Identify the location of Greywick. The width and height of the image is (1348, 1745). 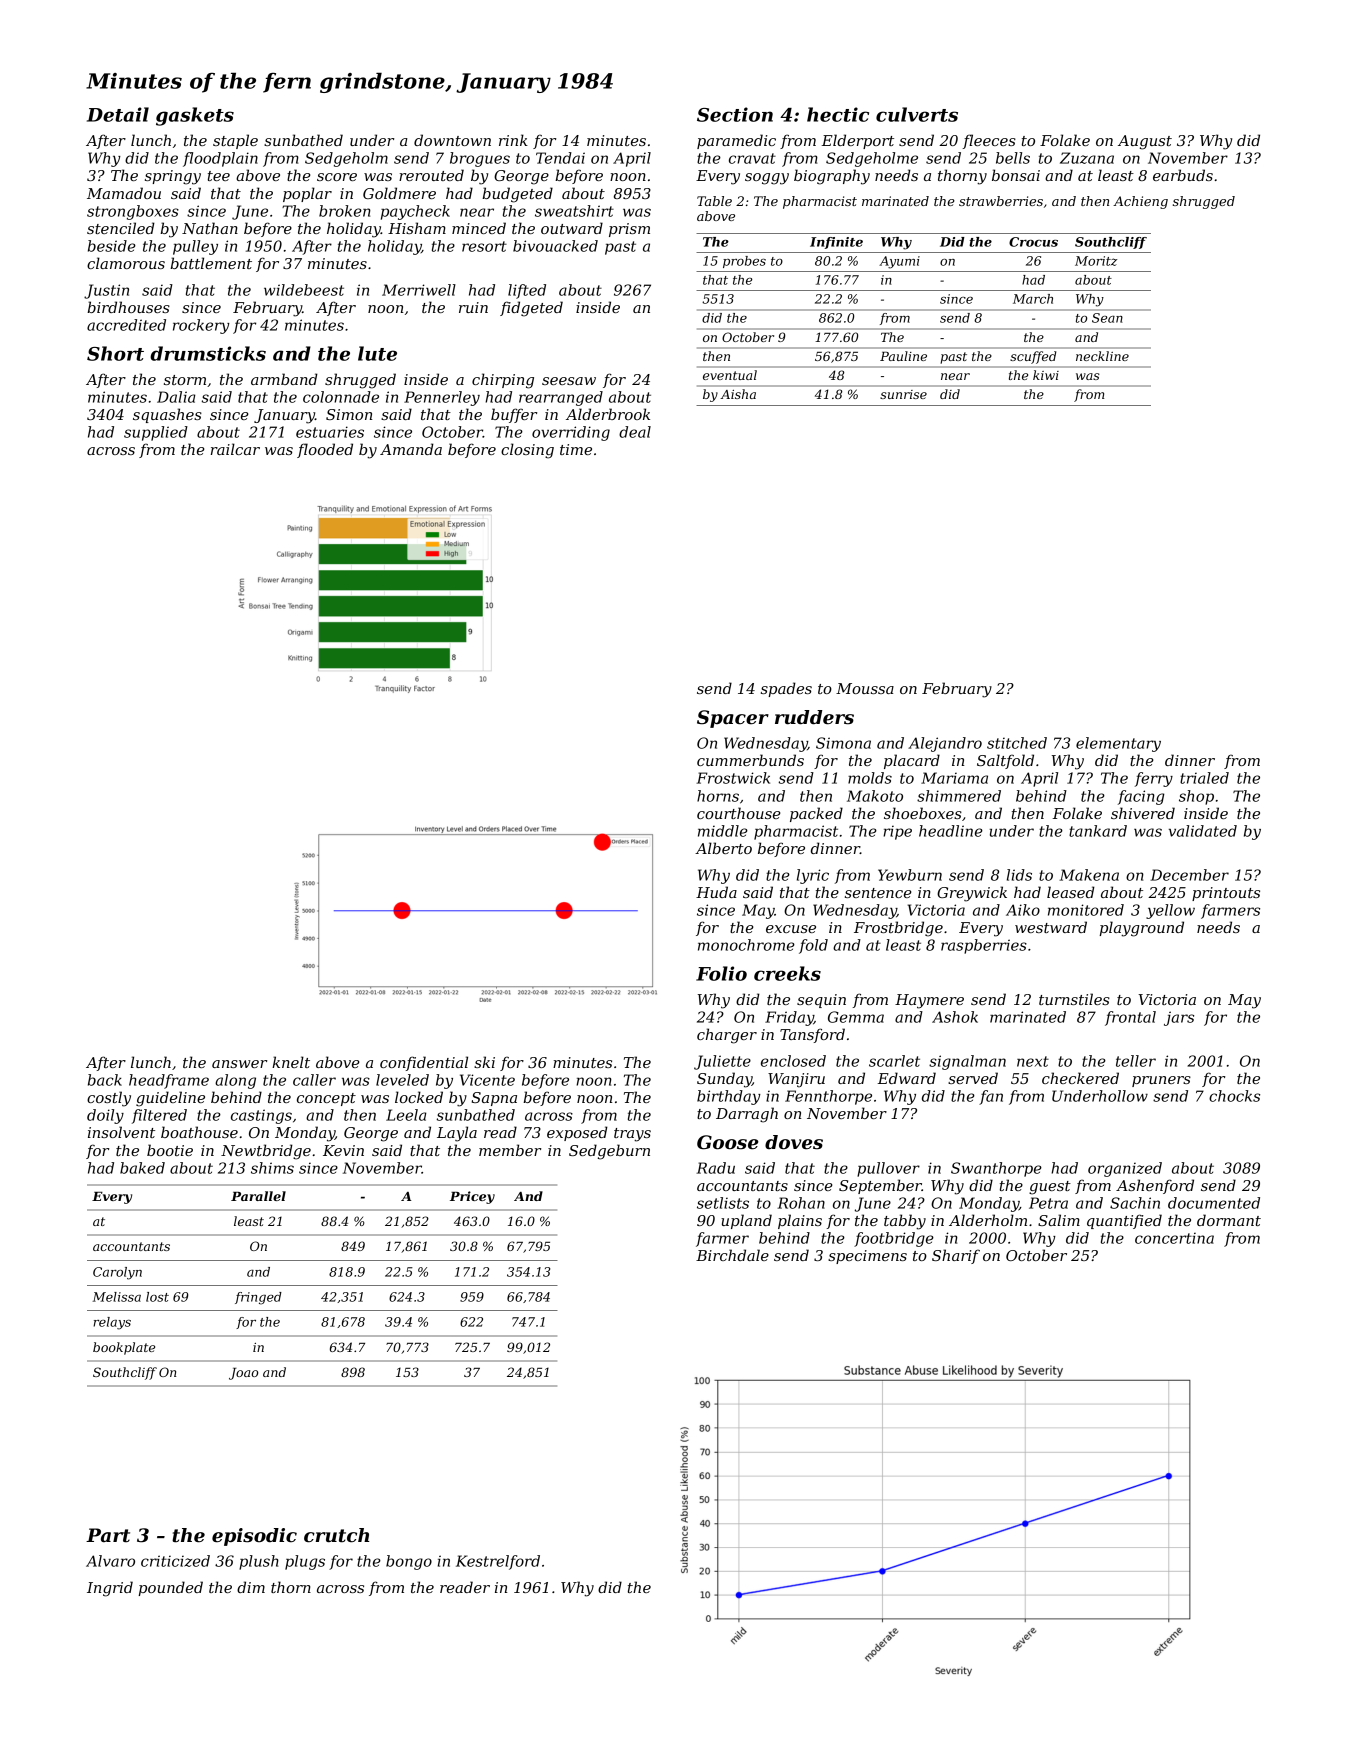
(972, 894).
